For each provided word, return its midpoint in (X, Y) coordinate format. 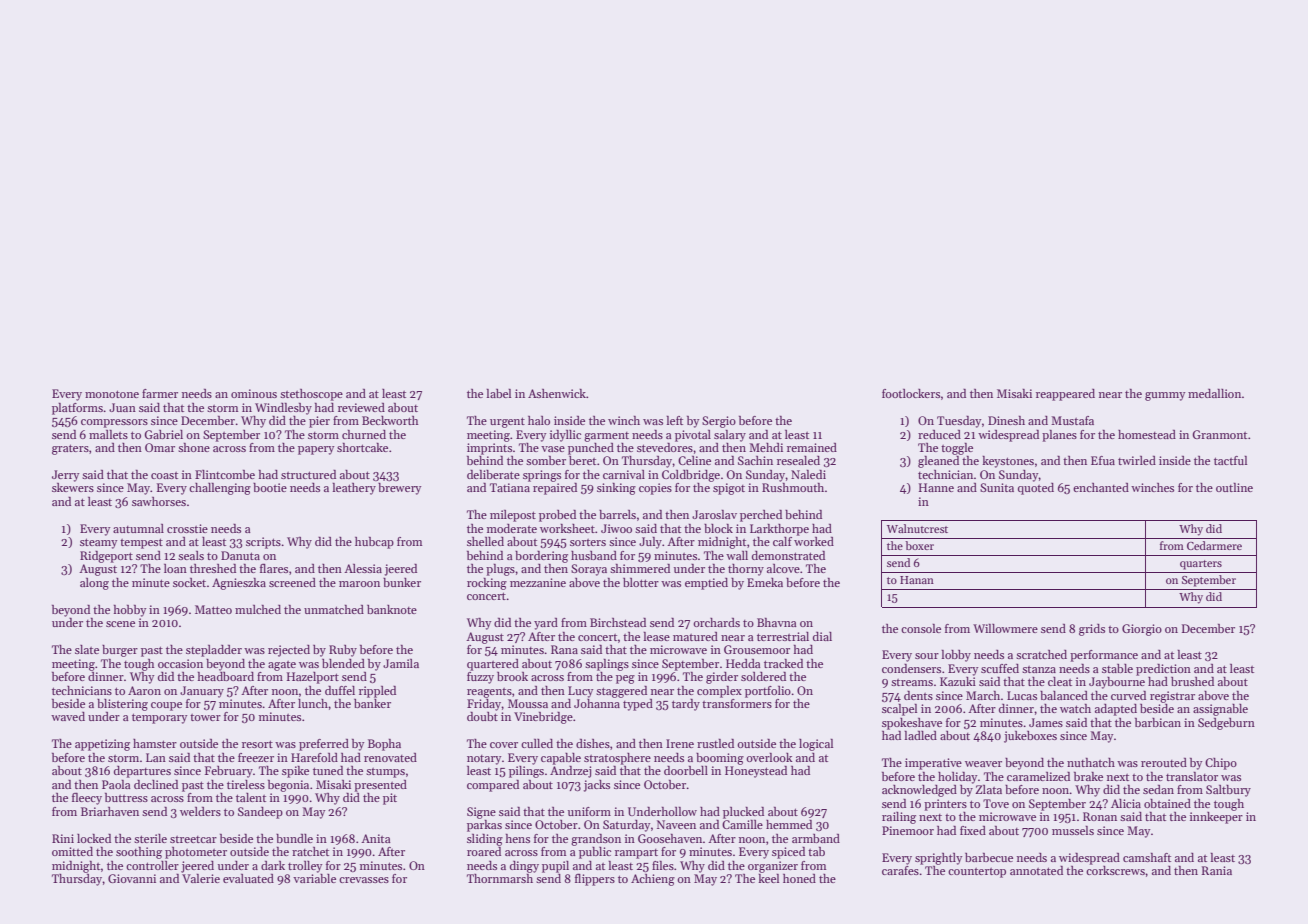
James (1046, 722)
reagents (489, 693)
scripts (263, 543)
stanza (1039, 669)
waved (68, 716)
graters (70, 449)
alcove (783, 568)
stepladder (214, 651)
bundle (294, 838)
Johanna (597, 703)
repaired (555, 489)
